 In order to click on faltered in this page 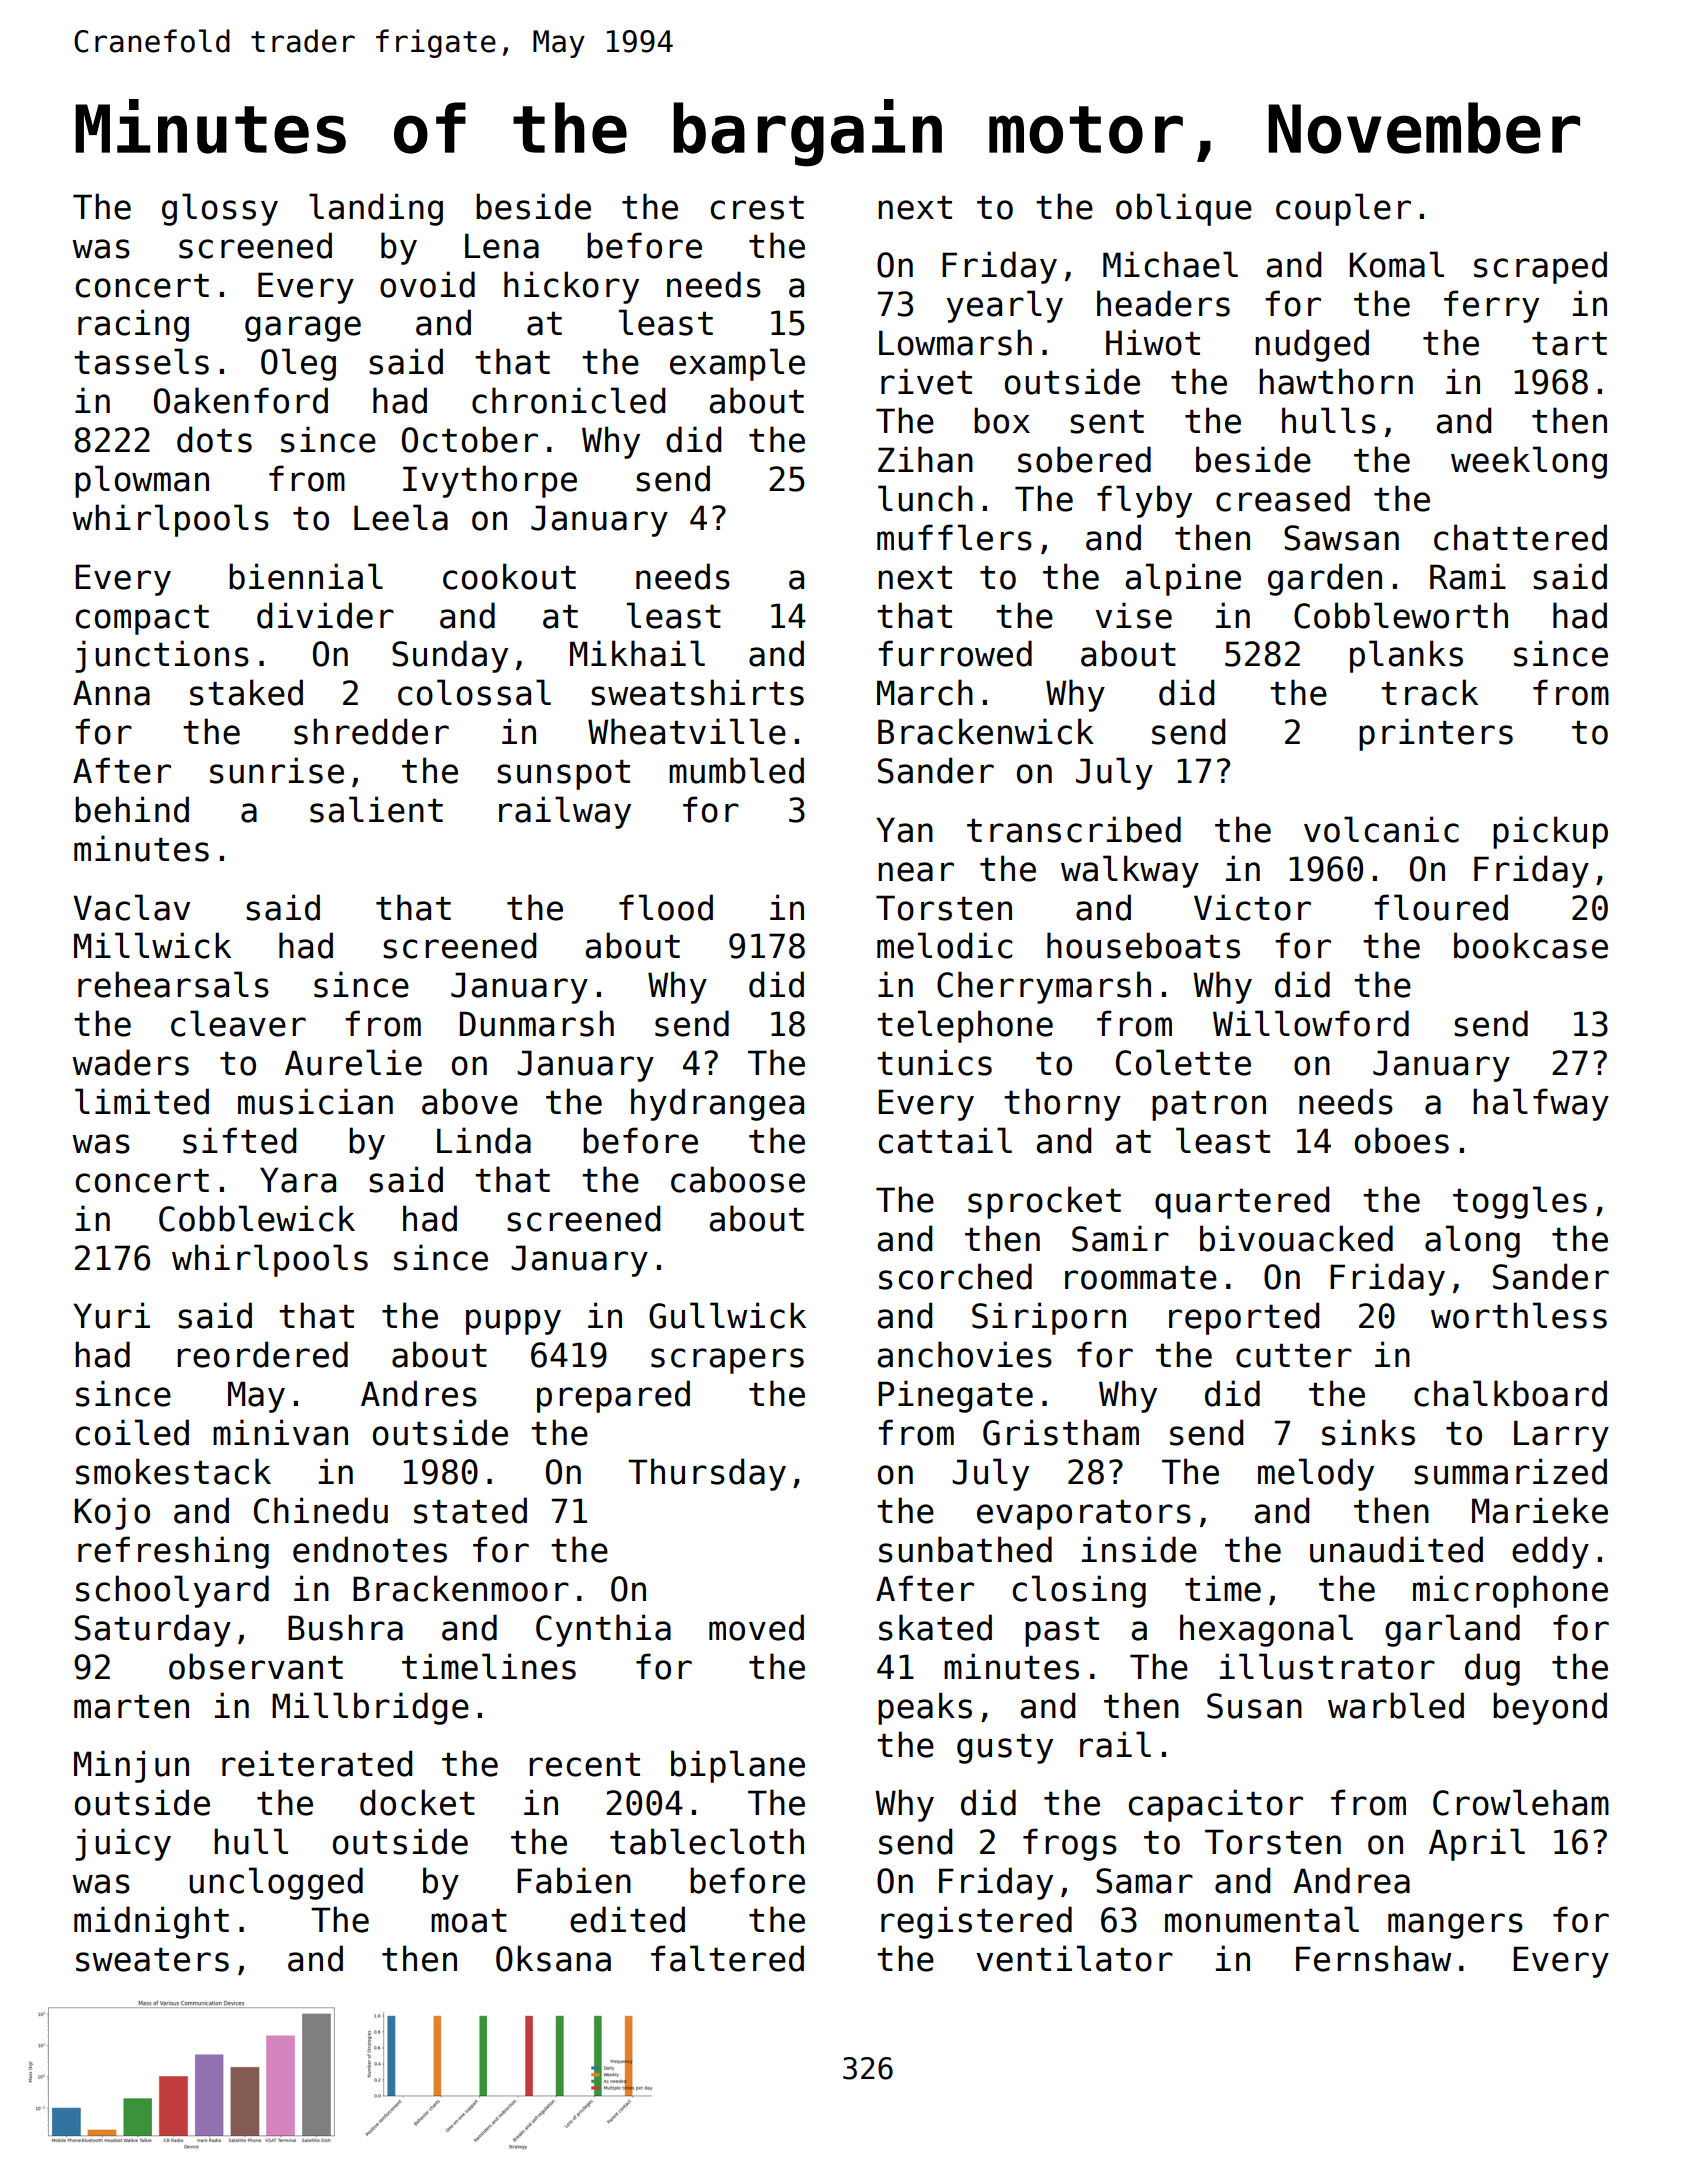, I will do `click(727, 1958)`.
